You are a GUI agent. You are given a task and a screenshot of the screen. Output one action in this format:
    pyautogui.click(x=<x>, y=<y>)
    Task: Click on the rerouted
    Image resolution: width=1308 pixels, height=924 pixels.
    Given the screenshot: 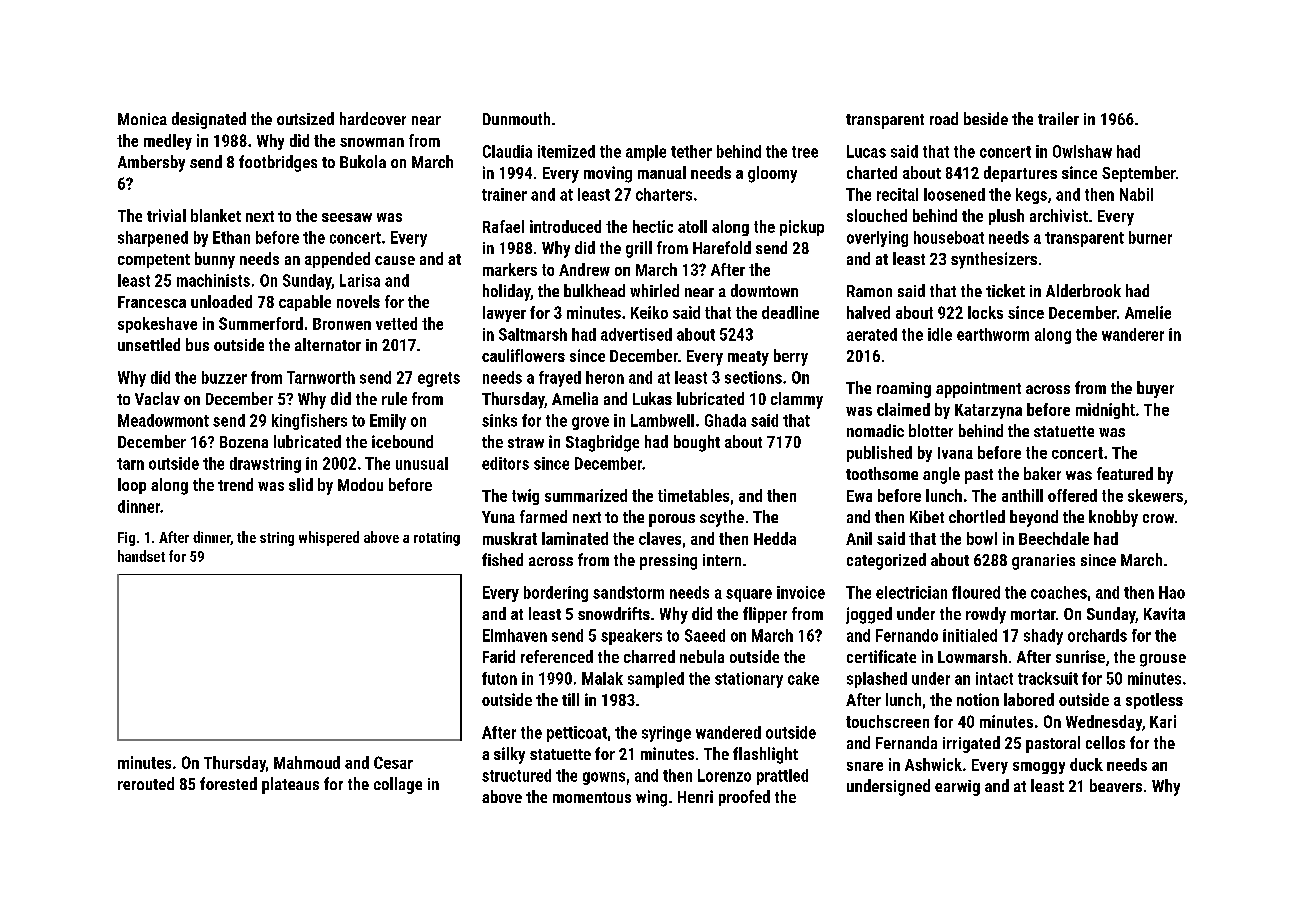 What is the action you would take?
    pyautogui.click(x=146, y=783)
